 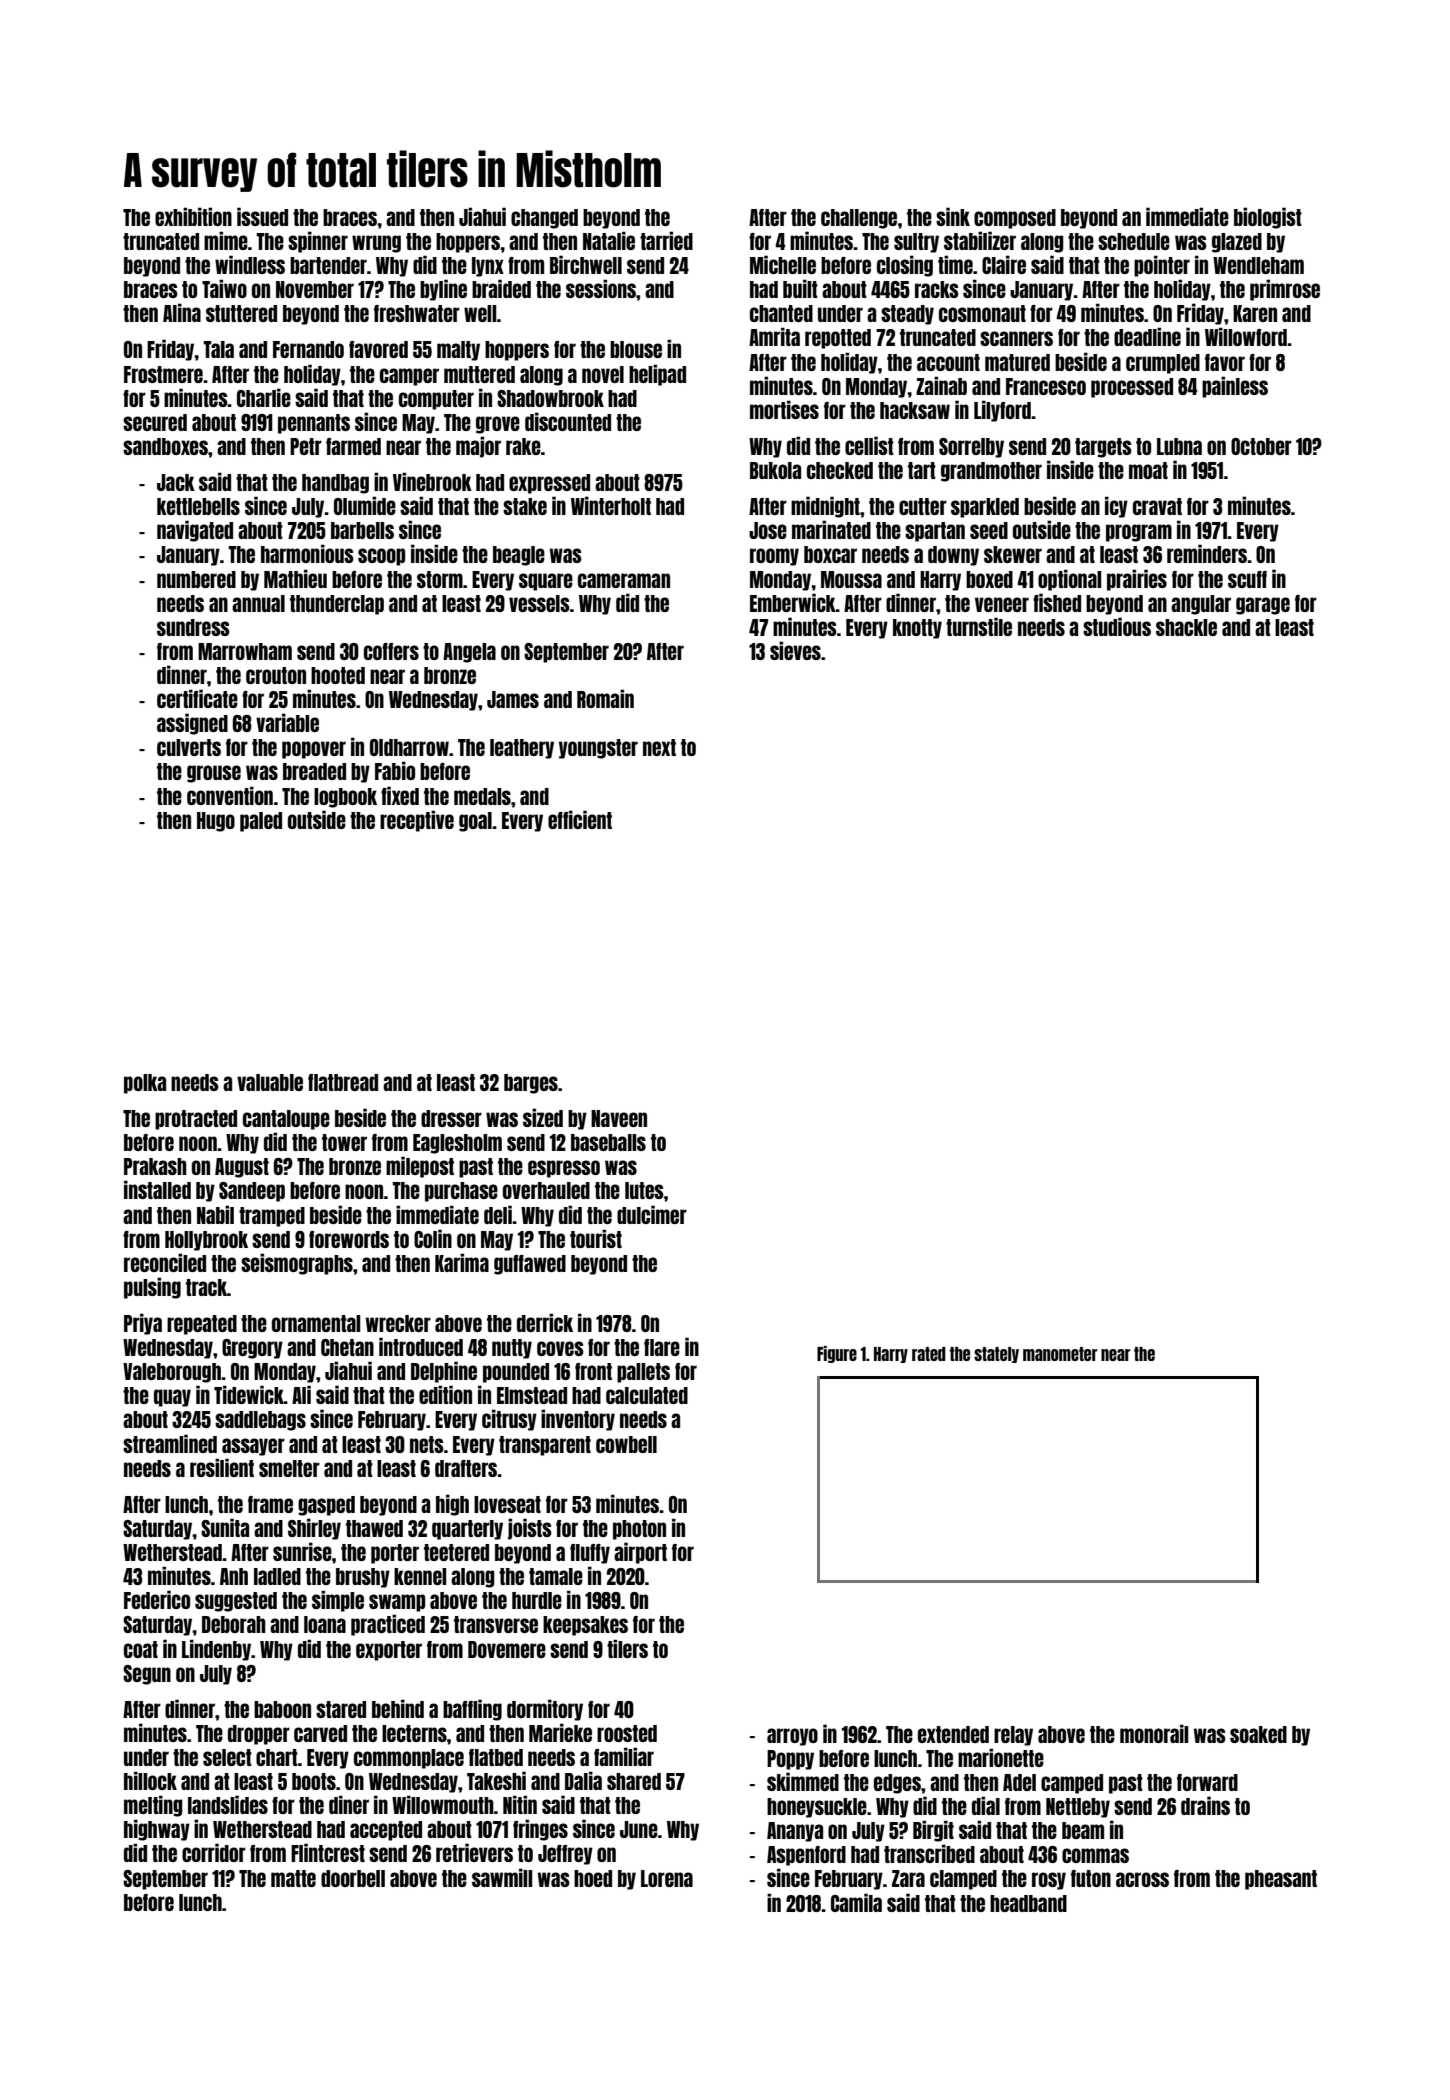 I want to click on tramped, so click(x=272, y=1217).
